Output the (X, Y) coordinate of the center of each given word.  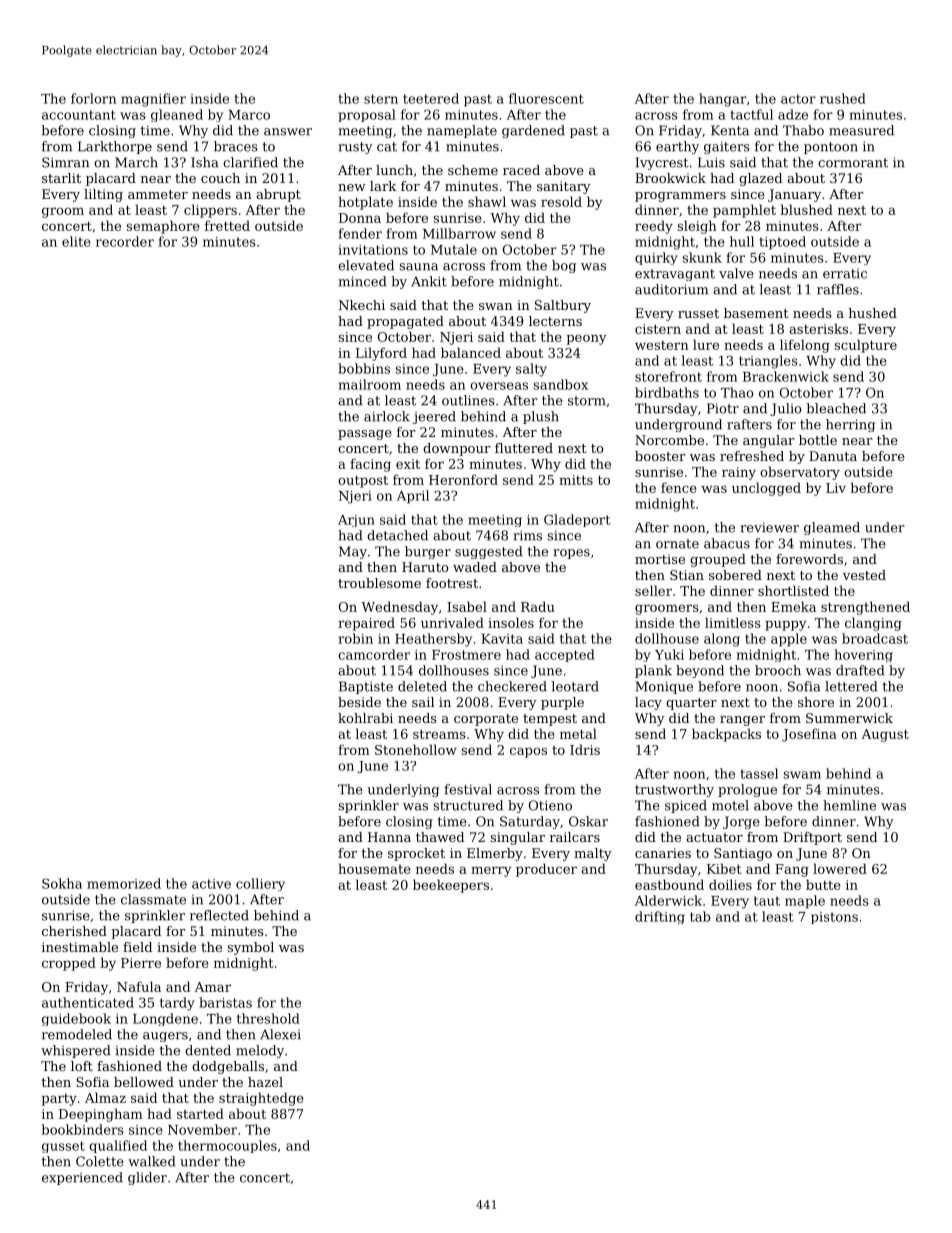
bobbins (364, 368)
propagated (405, 322)
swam (802, 775)
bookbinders (83, 1129)
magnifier (153, 100)
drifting (660, 917)
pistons (834, 918)
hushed (873, 313)
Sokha (62, 883)
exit (408, 464)
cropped (69, 964)
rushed (843, 98)
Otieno (550, 805)
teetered (431, 98)
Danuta (833, 456)
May (353, 552)
